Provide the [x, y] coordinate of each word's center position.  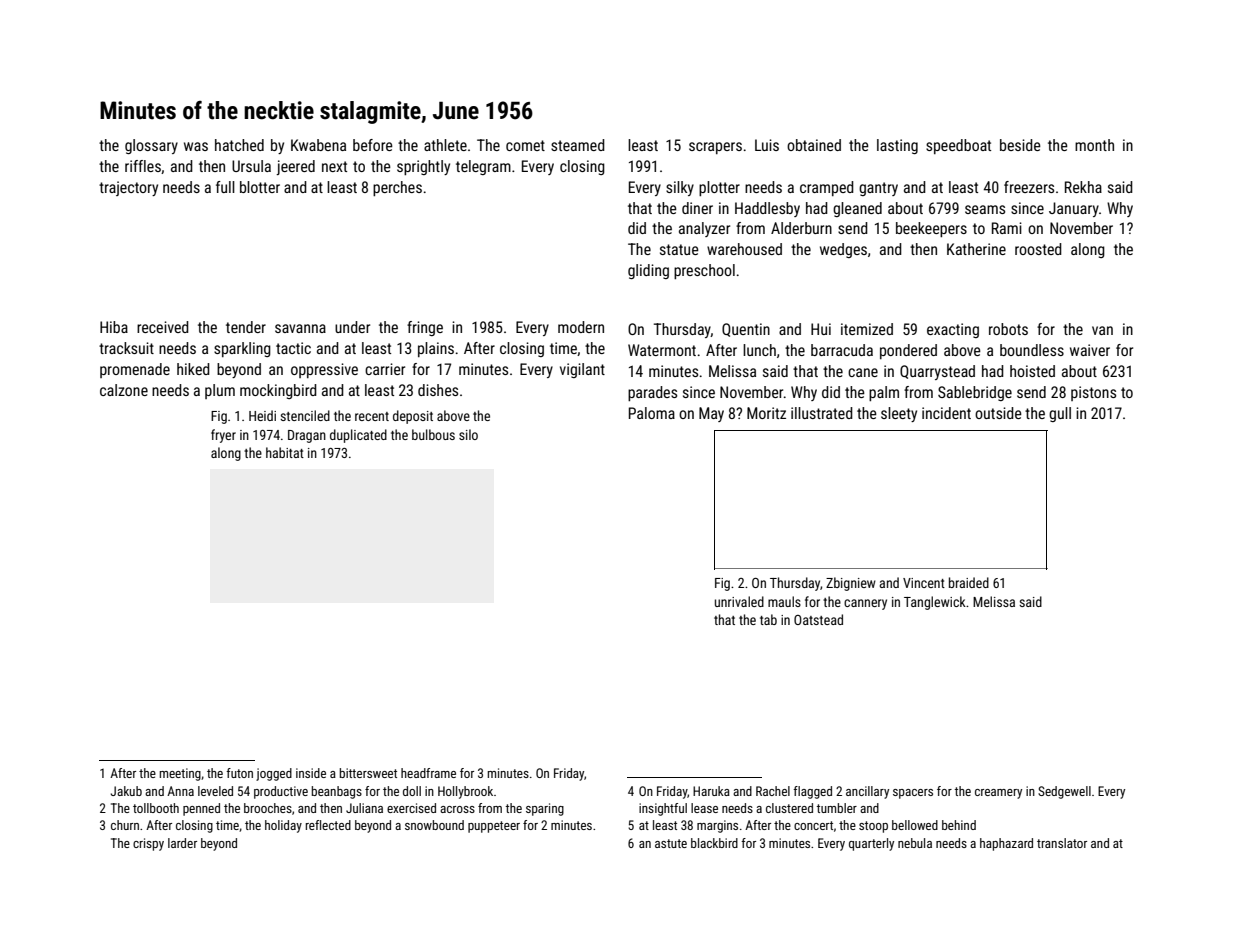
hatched [239, 145]
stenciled [305, 415]
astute [671, 843]
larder [182, 843]
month [1094, 145]
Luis [767, 145]
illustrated [822, 413]
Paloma [652, 413]
